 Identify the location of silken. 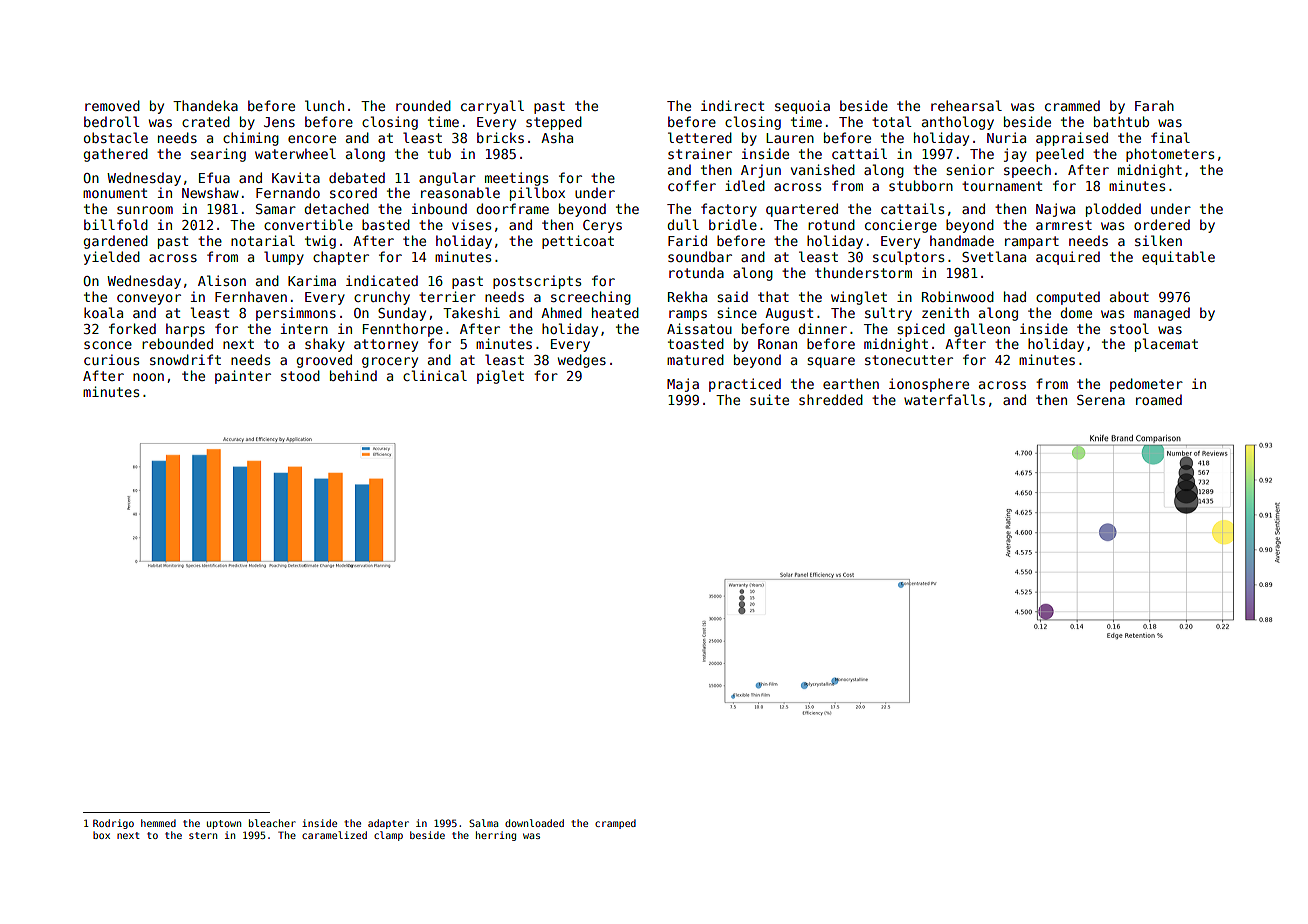
(1158, 240).
